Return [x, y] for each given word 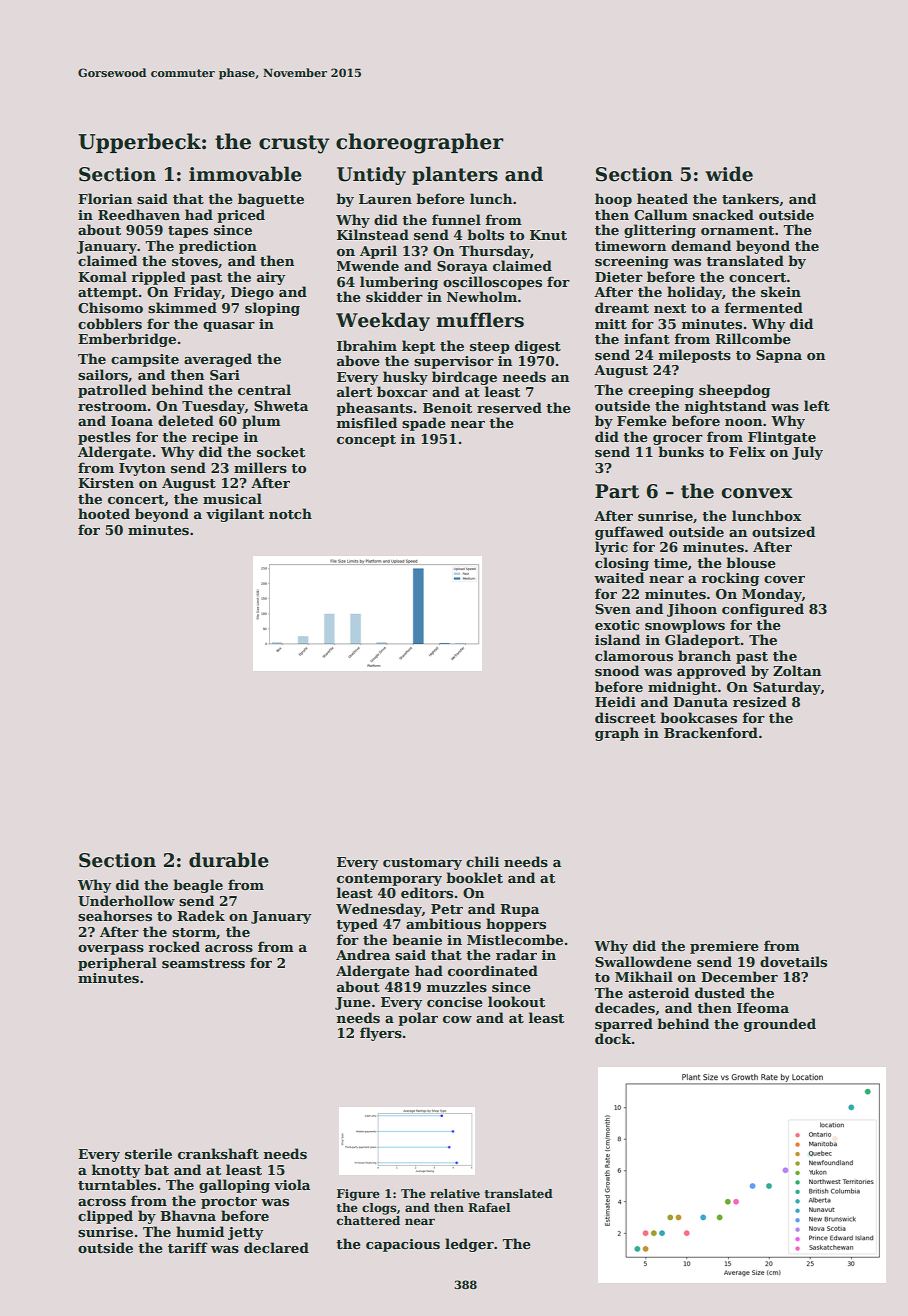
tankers [750, 198]
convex [757, 493]
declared [276, 1247]
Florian [105, 198]
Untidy [371, 175]
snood [617, 670]
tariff [188, 1247]
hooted [104, 513]
